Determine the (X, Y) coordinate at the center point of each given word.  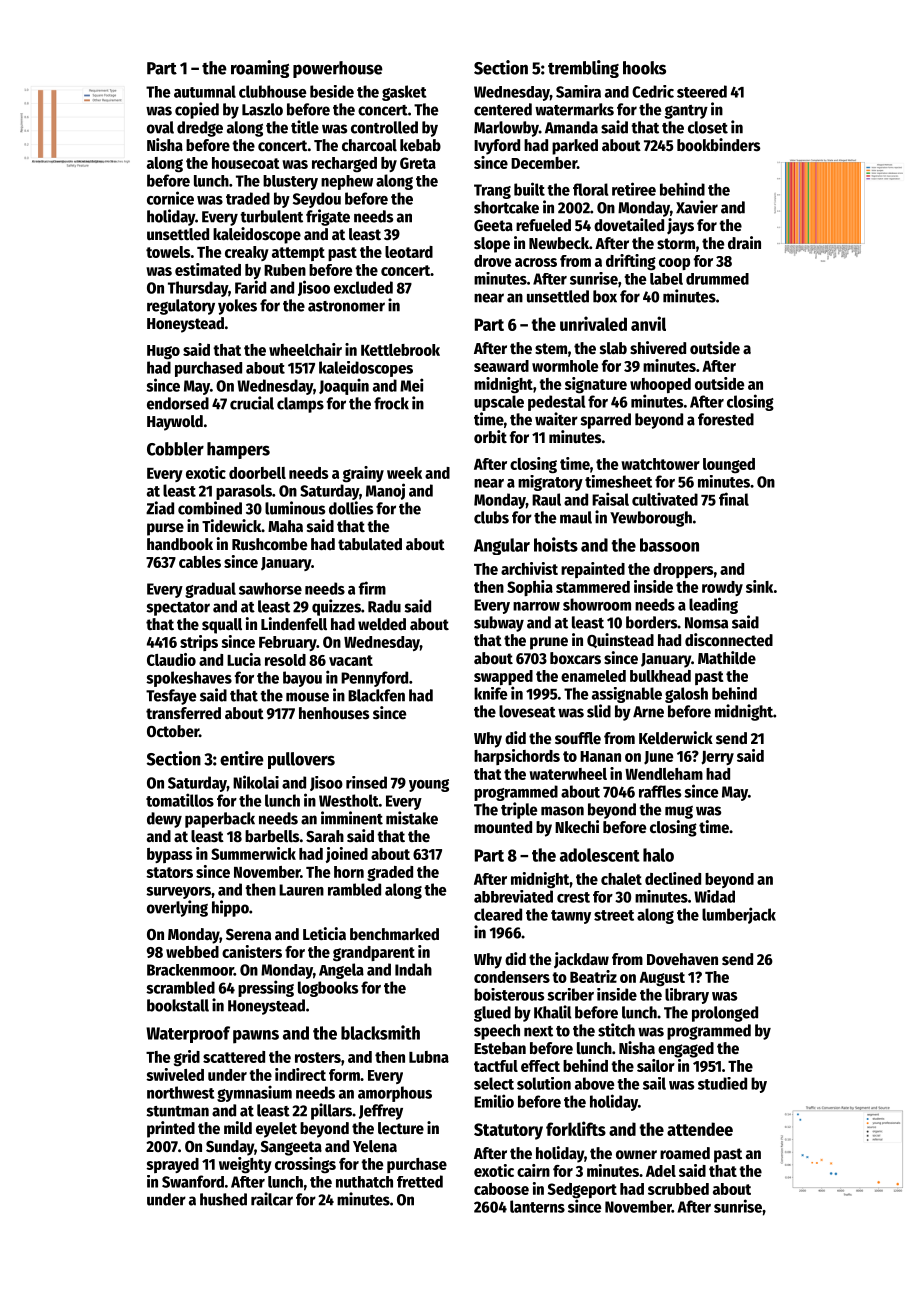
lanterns (537, 1206)
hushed (223, 1199)
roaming (260, 69)
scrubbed (678, 1189)
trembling (583, 69)
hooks (644, 68)
